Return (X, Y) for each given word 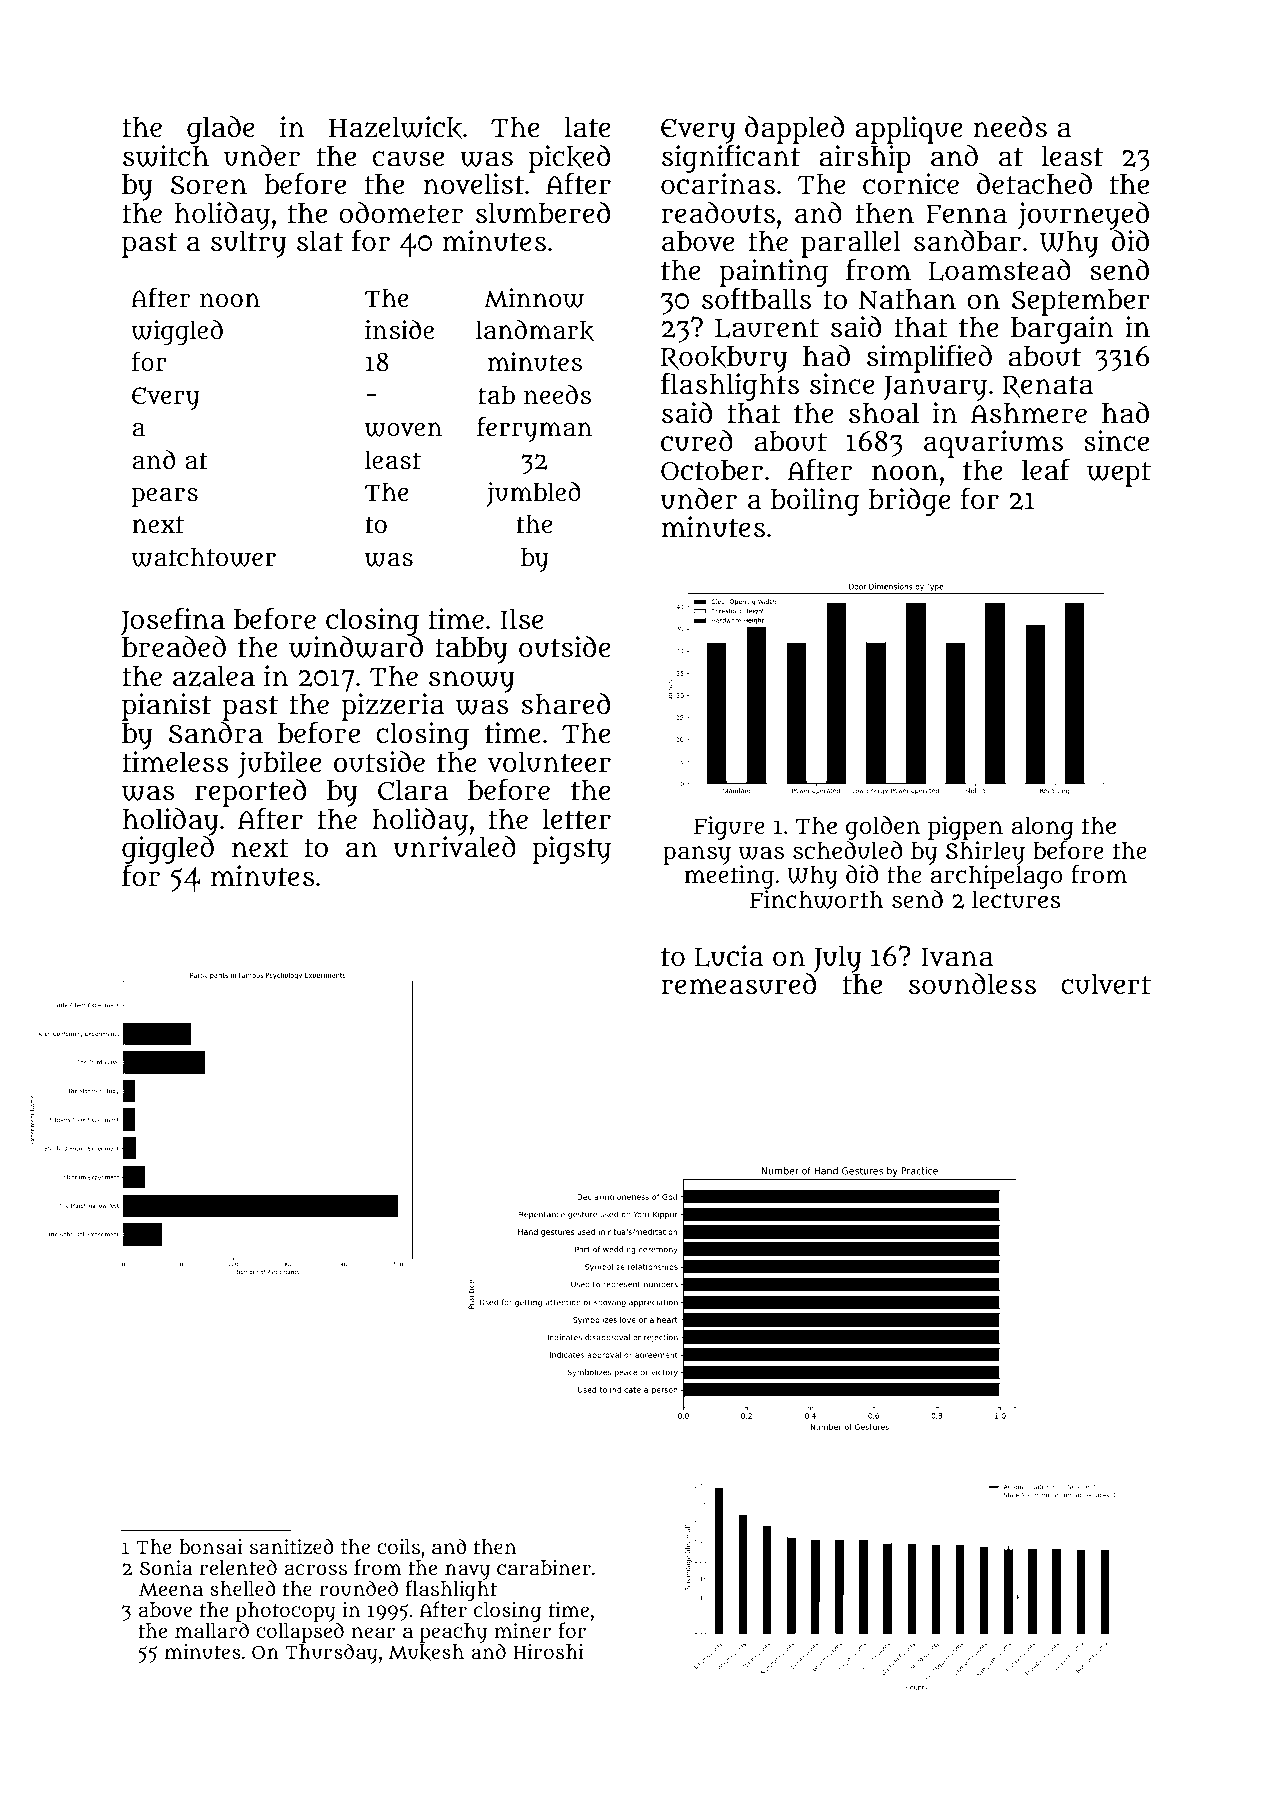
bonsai (210, 1546)
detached (1034, 184)
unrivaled (454, 847)
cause (408, 159)
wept (1119, 474)
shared (566, 704)
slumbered (543, 213)
